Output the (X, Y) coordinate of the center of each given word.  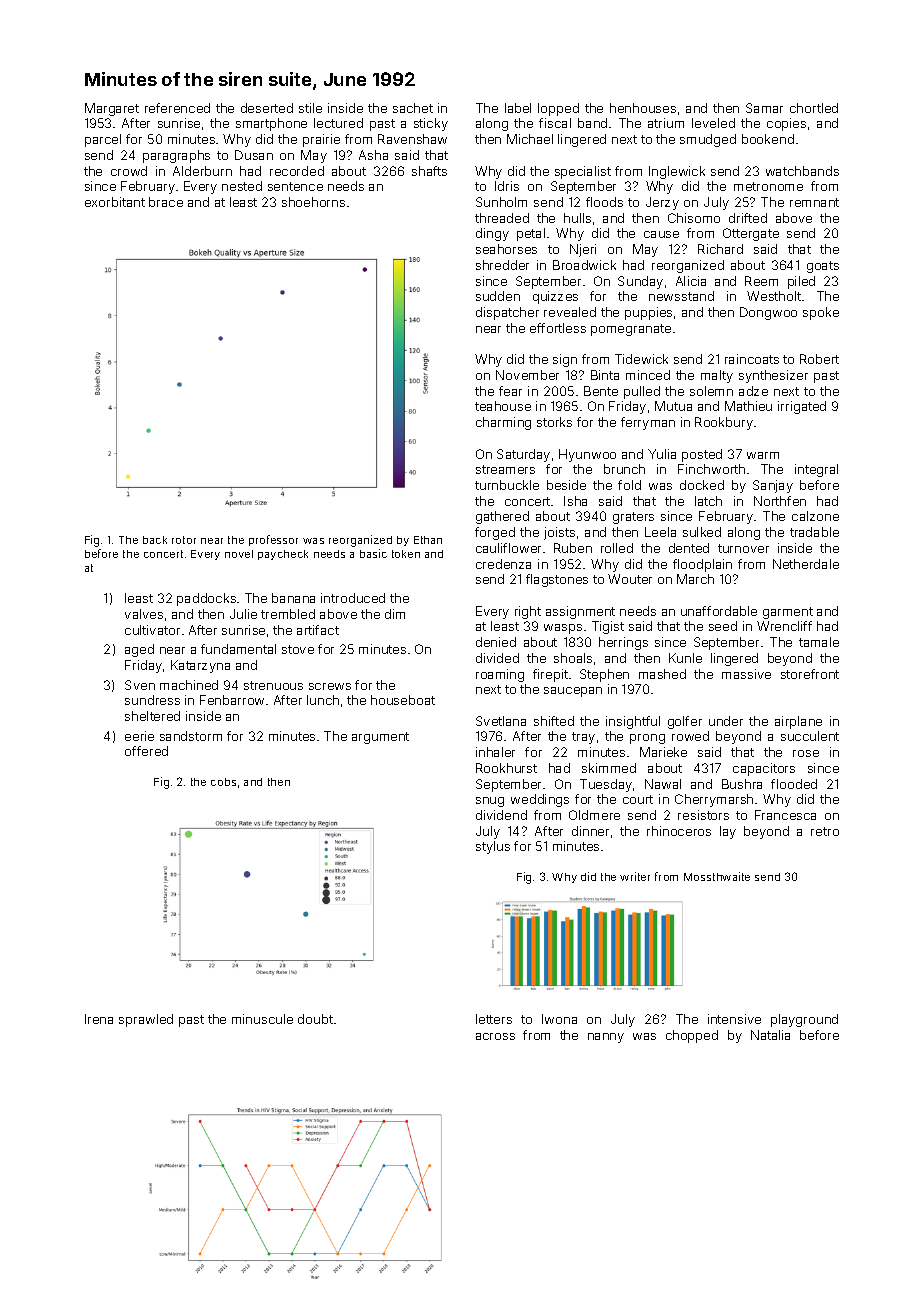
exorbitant (115, 202)
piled (801, 282)
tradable (814, 532)
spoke (821, 313)
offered (146, 751)
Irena (99, 1019)
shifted (554, 721)
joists (559, 533)
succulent (810, 736)
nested (242, 186)
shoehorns (313, 202)
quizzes (555, 297)
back (155, 540)
